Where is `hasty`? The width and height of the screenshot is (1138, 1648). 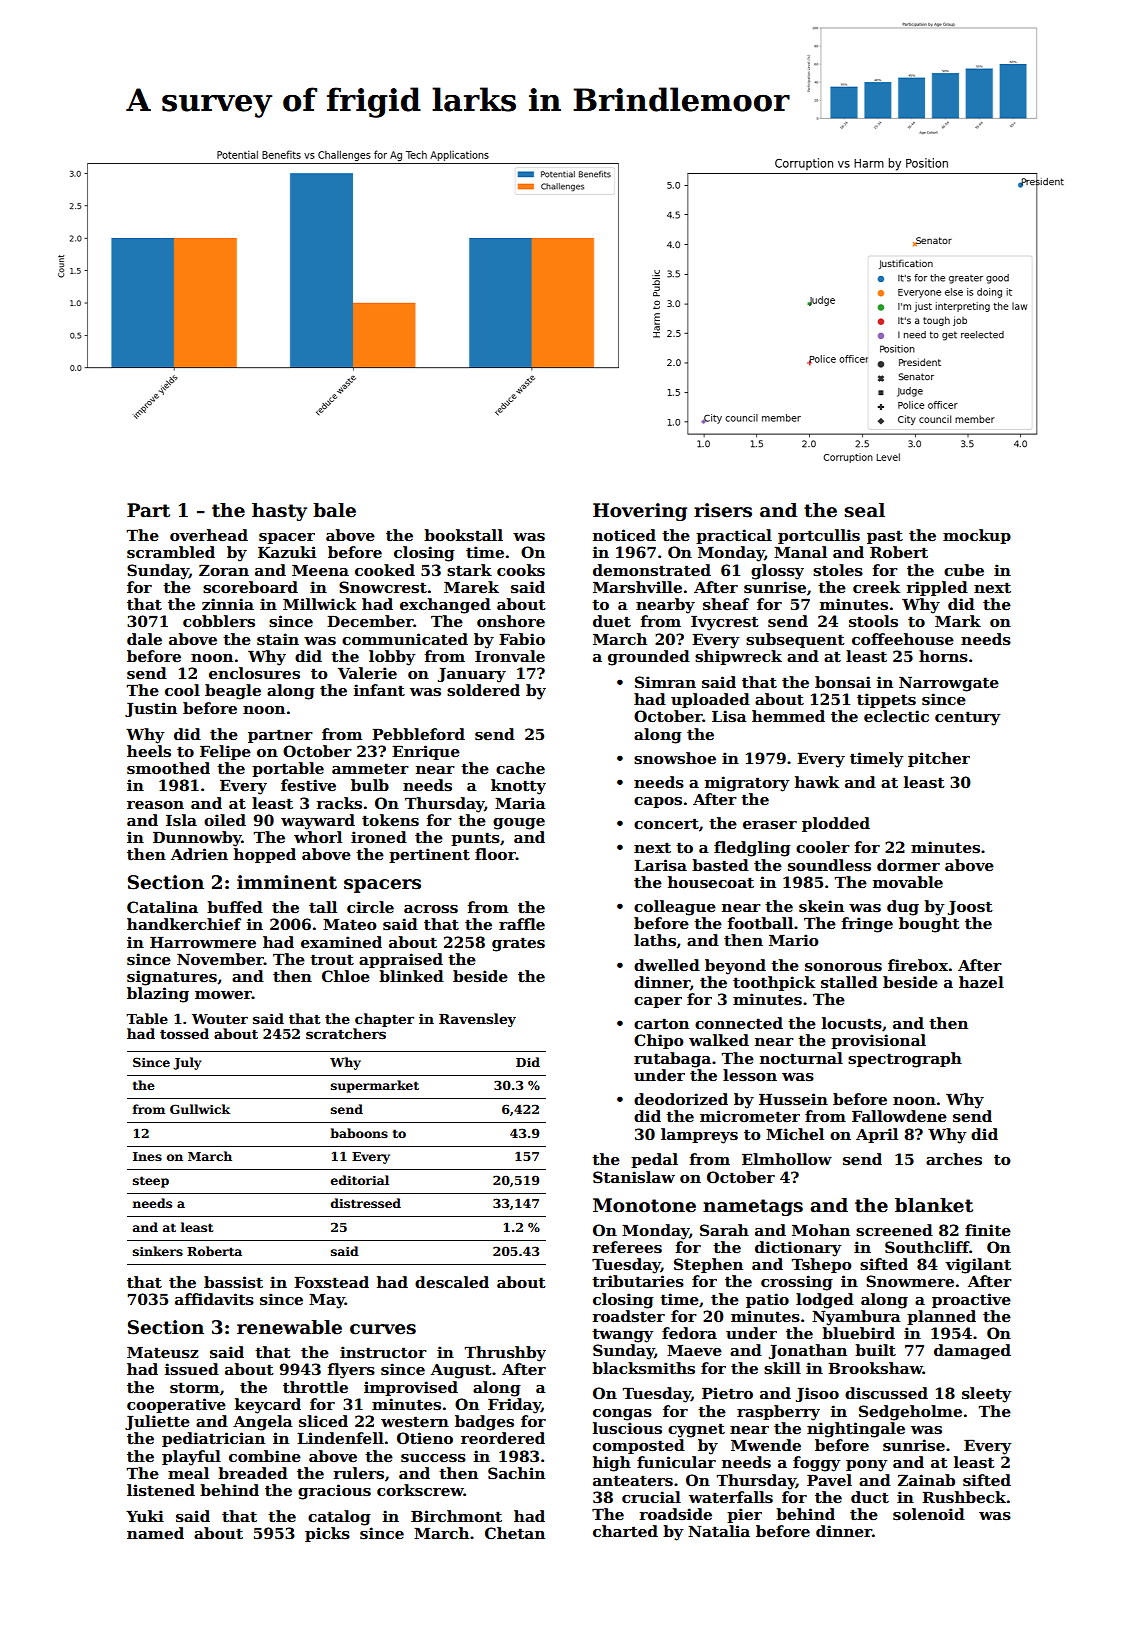
hasty is located at coordinates (279, 512).
